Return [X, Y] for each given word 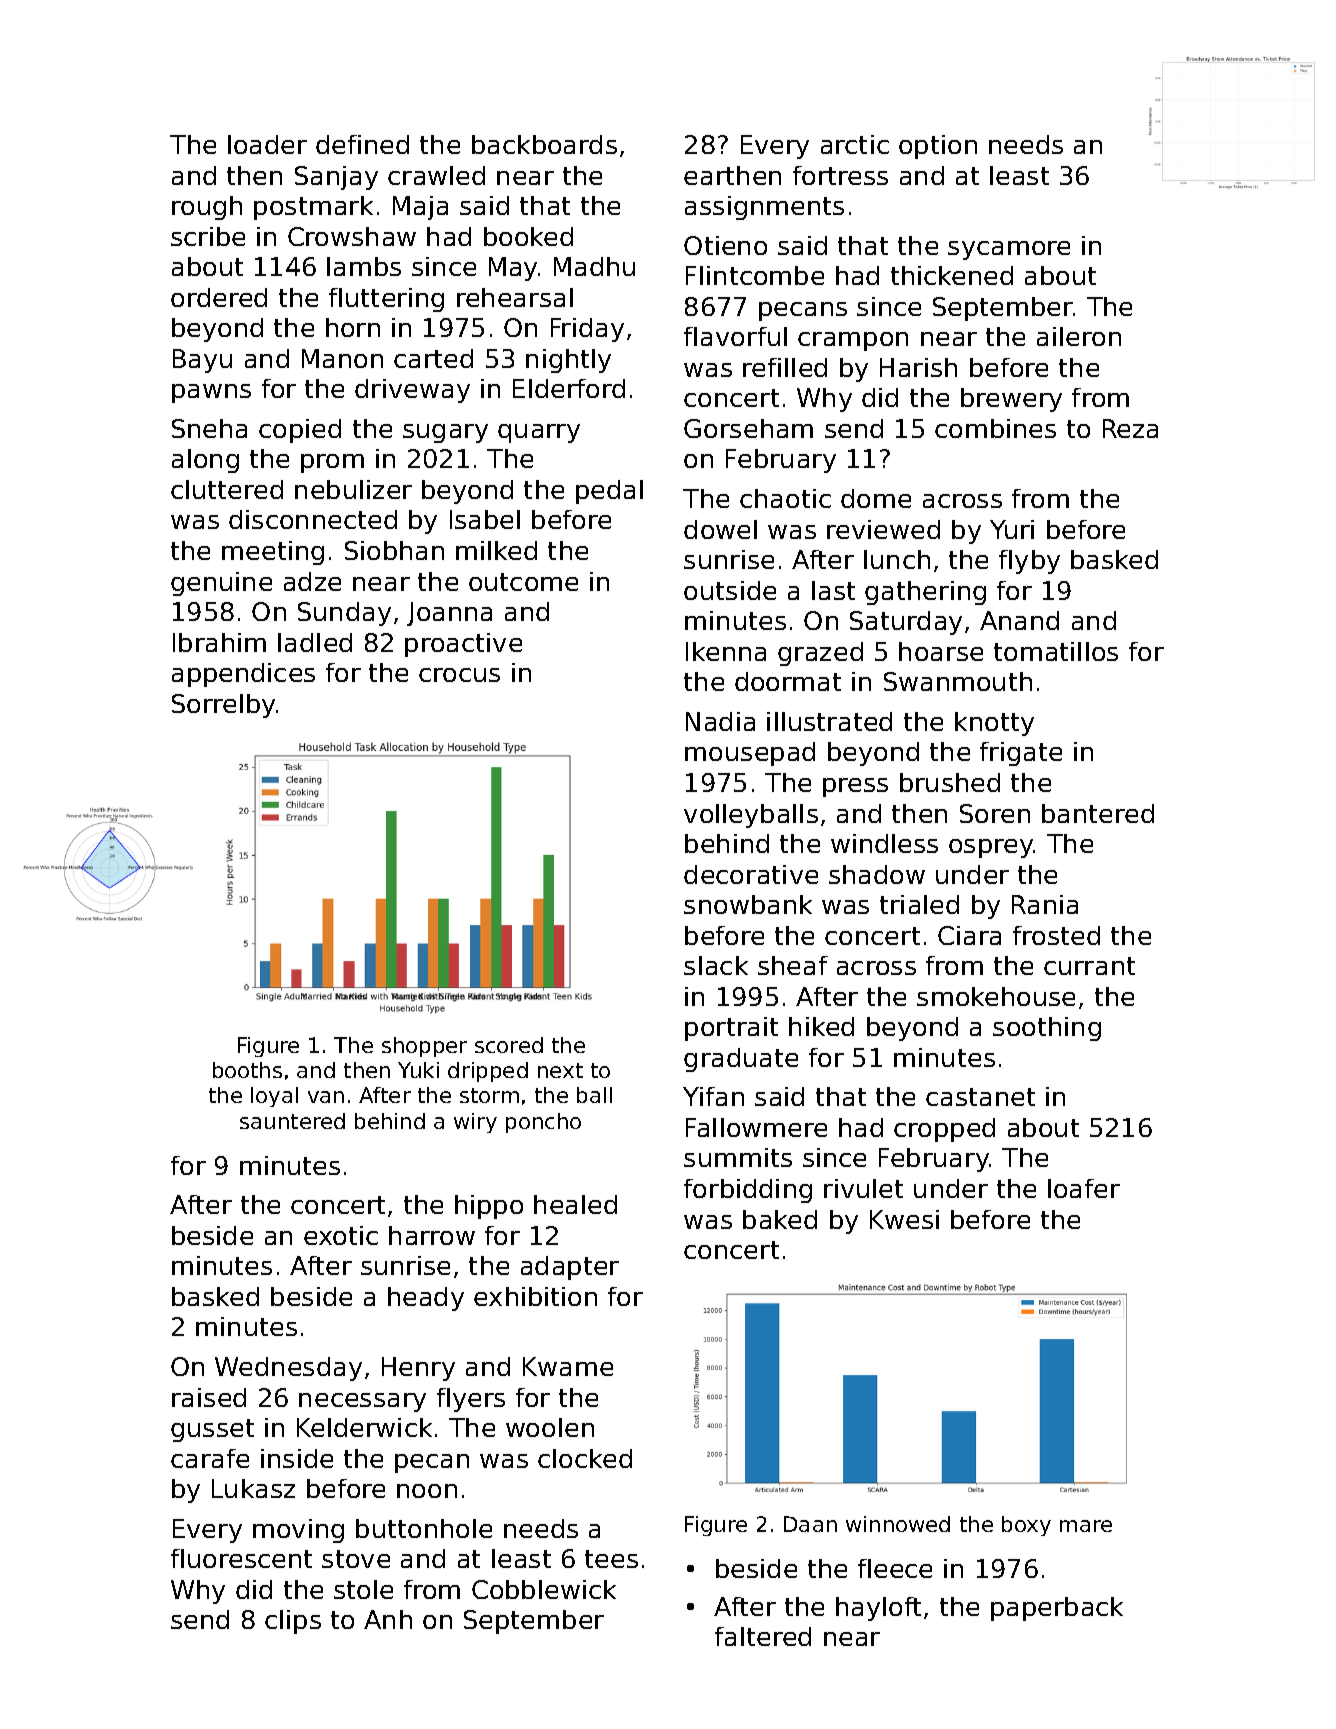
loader [267, 144]
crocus [459, 675]
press [855, 787]
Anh [388, 1619]
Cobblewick [544, 1589]
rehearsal [515, 297]
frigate [1021, 754]
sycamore [1009, 250]
